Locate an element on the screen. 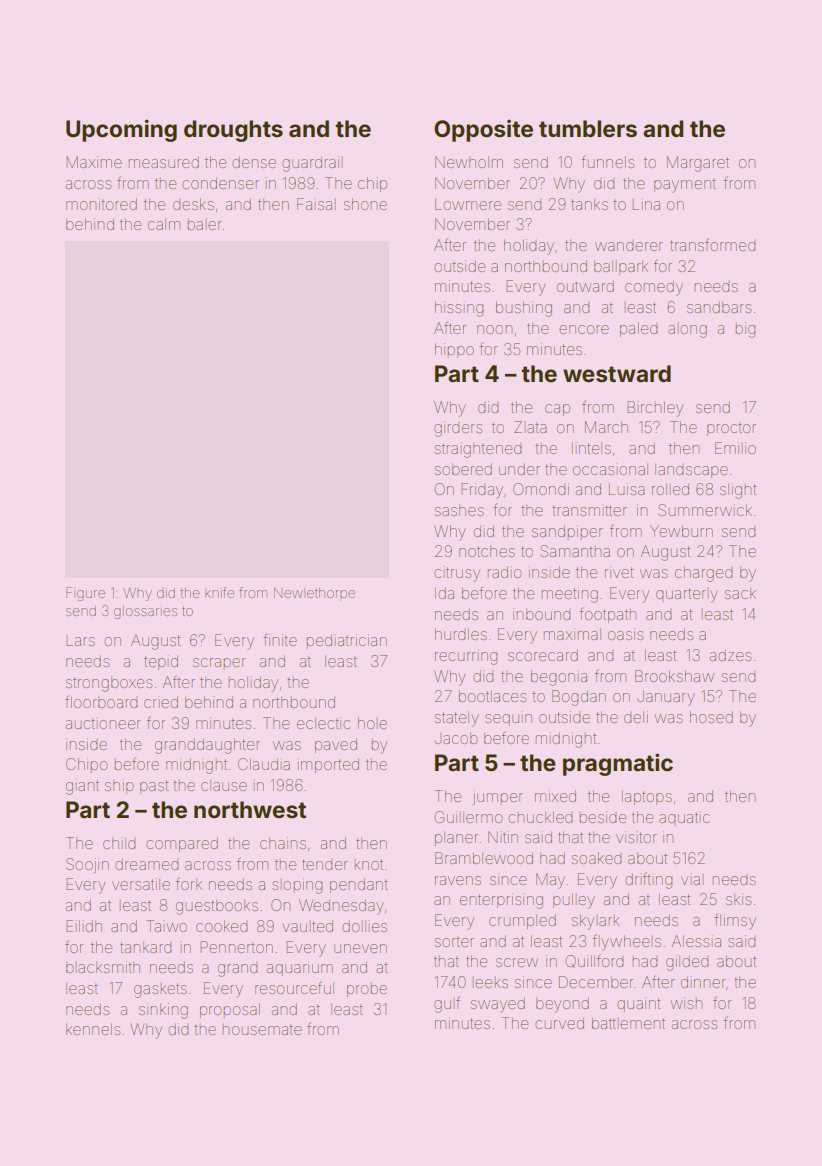 The width and height of the screenshot is (822, 1166). Opposite is located at coordinates (483, 130).
